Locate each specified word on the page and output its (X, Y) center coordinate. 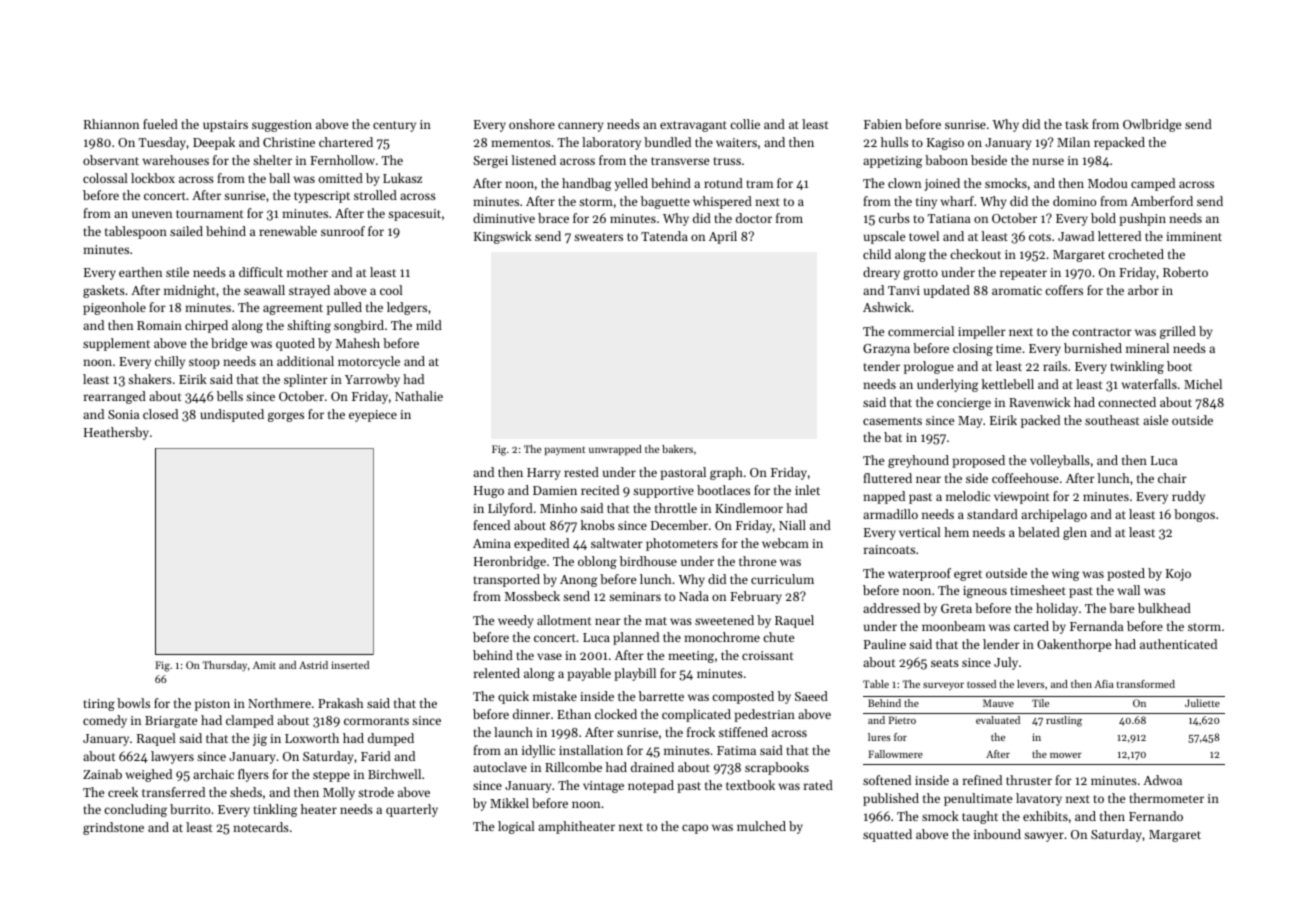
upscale (884, 237)
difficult (261, 272)
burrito (190, 809)
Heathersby (116, 433)
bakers (677, 449)
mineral (1147, 348)
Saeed (811, 696)
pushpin (1142, 219)
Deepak (214, 143)
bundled (667, 142)
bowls (133, 703)
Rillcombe (573, 767)
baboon (946, 160)
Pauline (885, 644)
